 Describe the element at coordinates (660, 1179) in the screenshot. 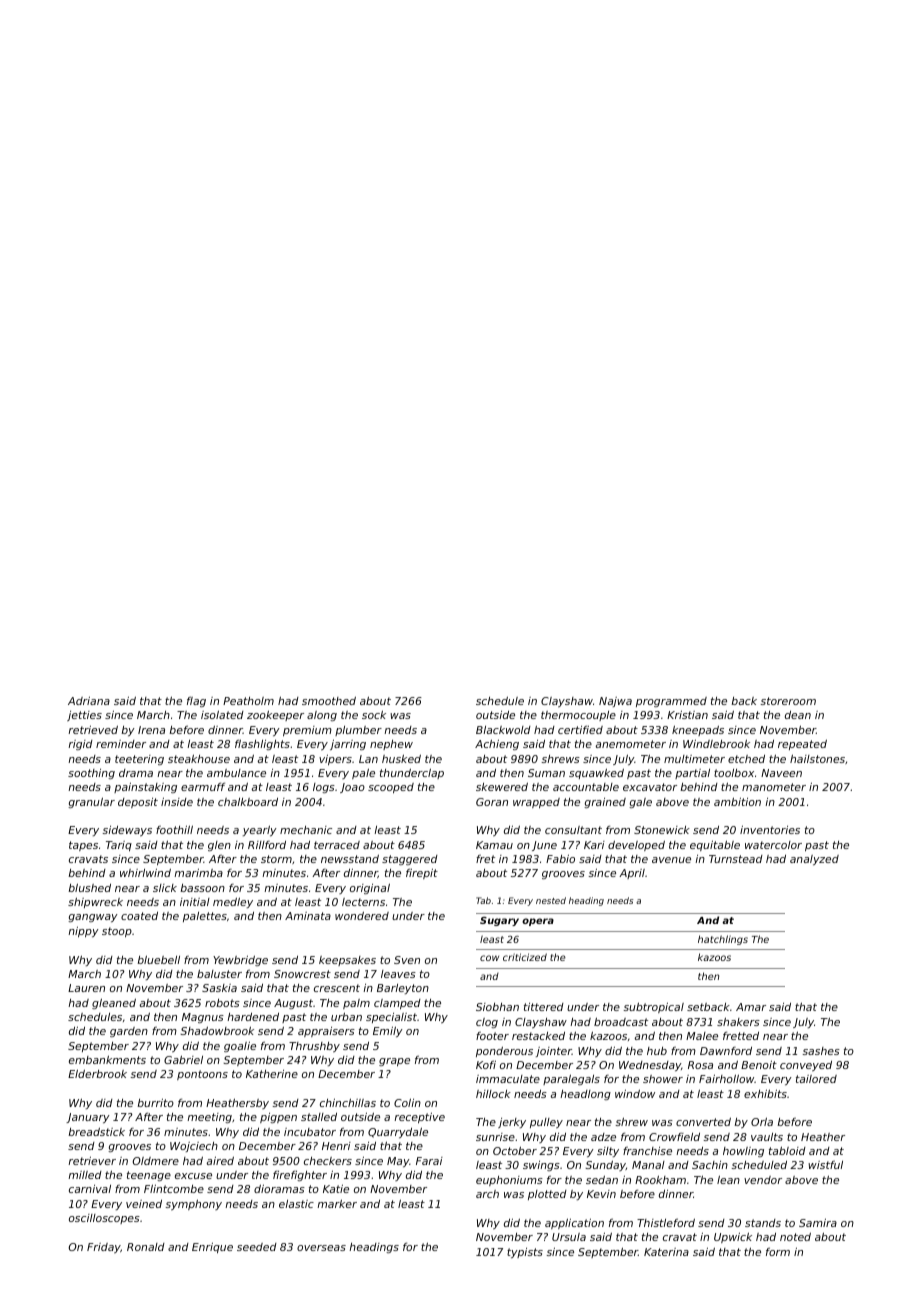

I see `Rookham` at that location.
